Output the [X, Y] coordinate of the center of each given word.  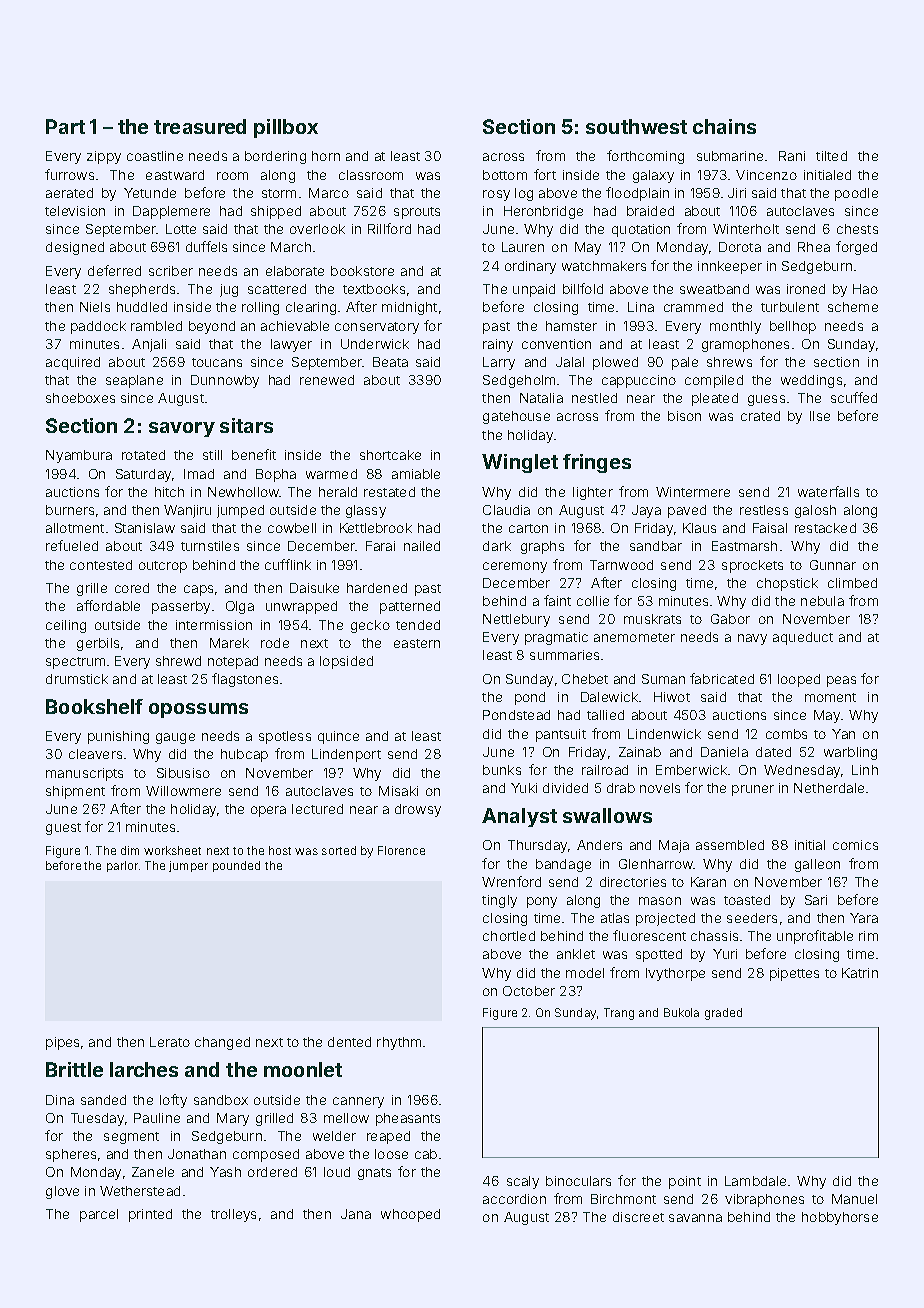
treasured [200, 126]
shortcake [390, 455]
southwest [636, 126]
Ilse [820, 416]
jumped [240, 511]
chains [724, 126]
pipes [62, 1043]
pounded [236, 866]
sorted [339, 850]
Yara [864, 918]
